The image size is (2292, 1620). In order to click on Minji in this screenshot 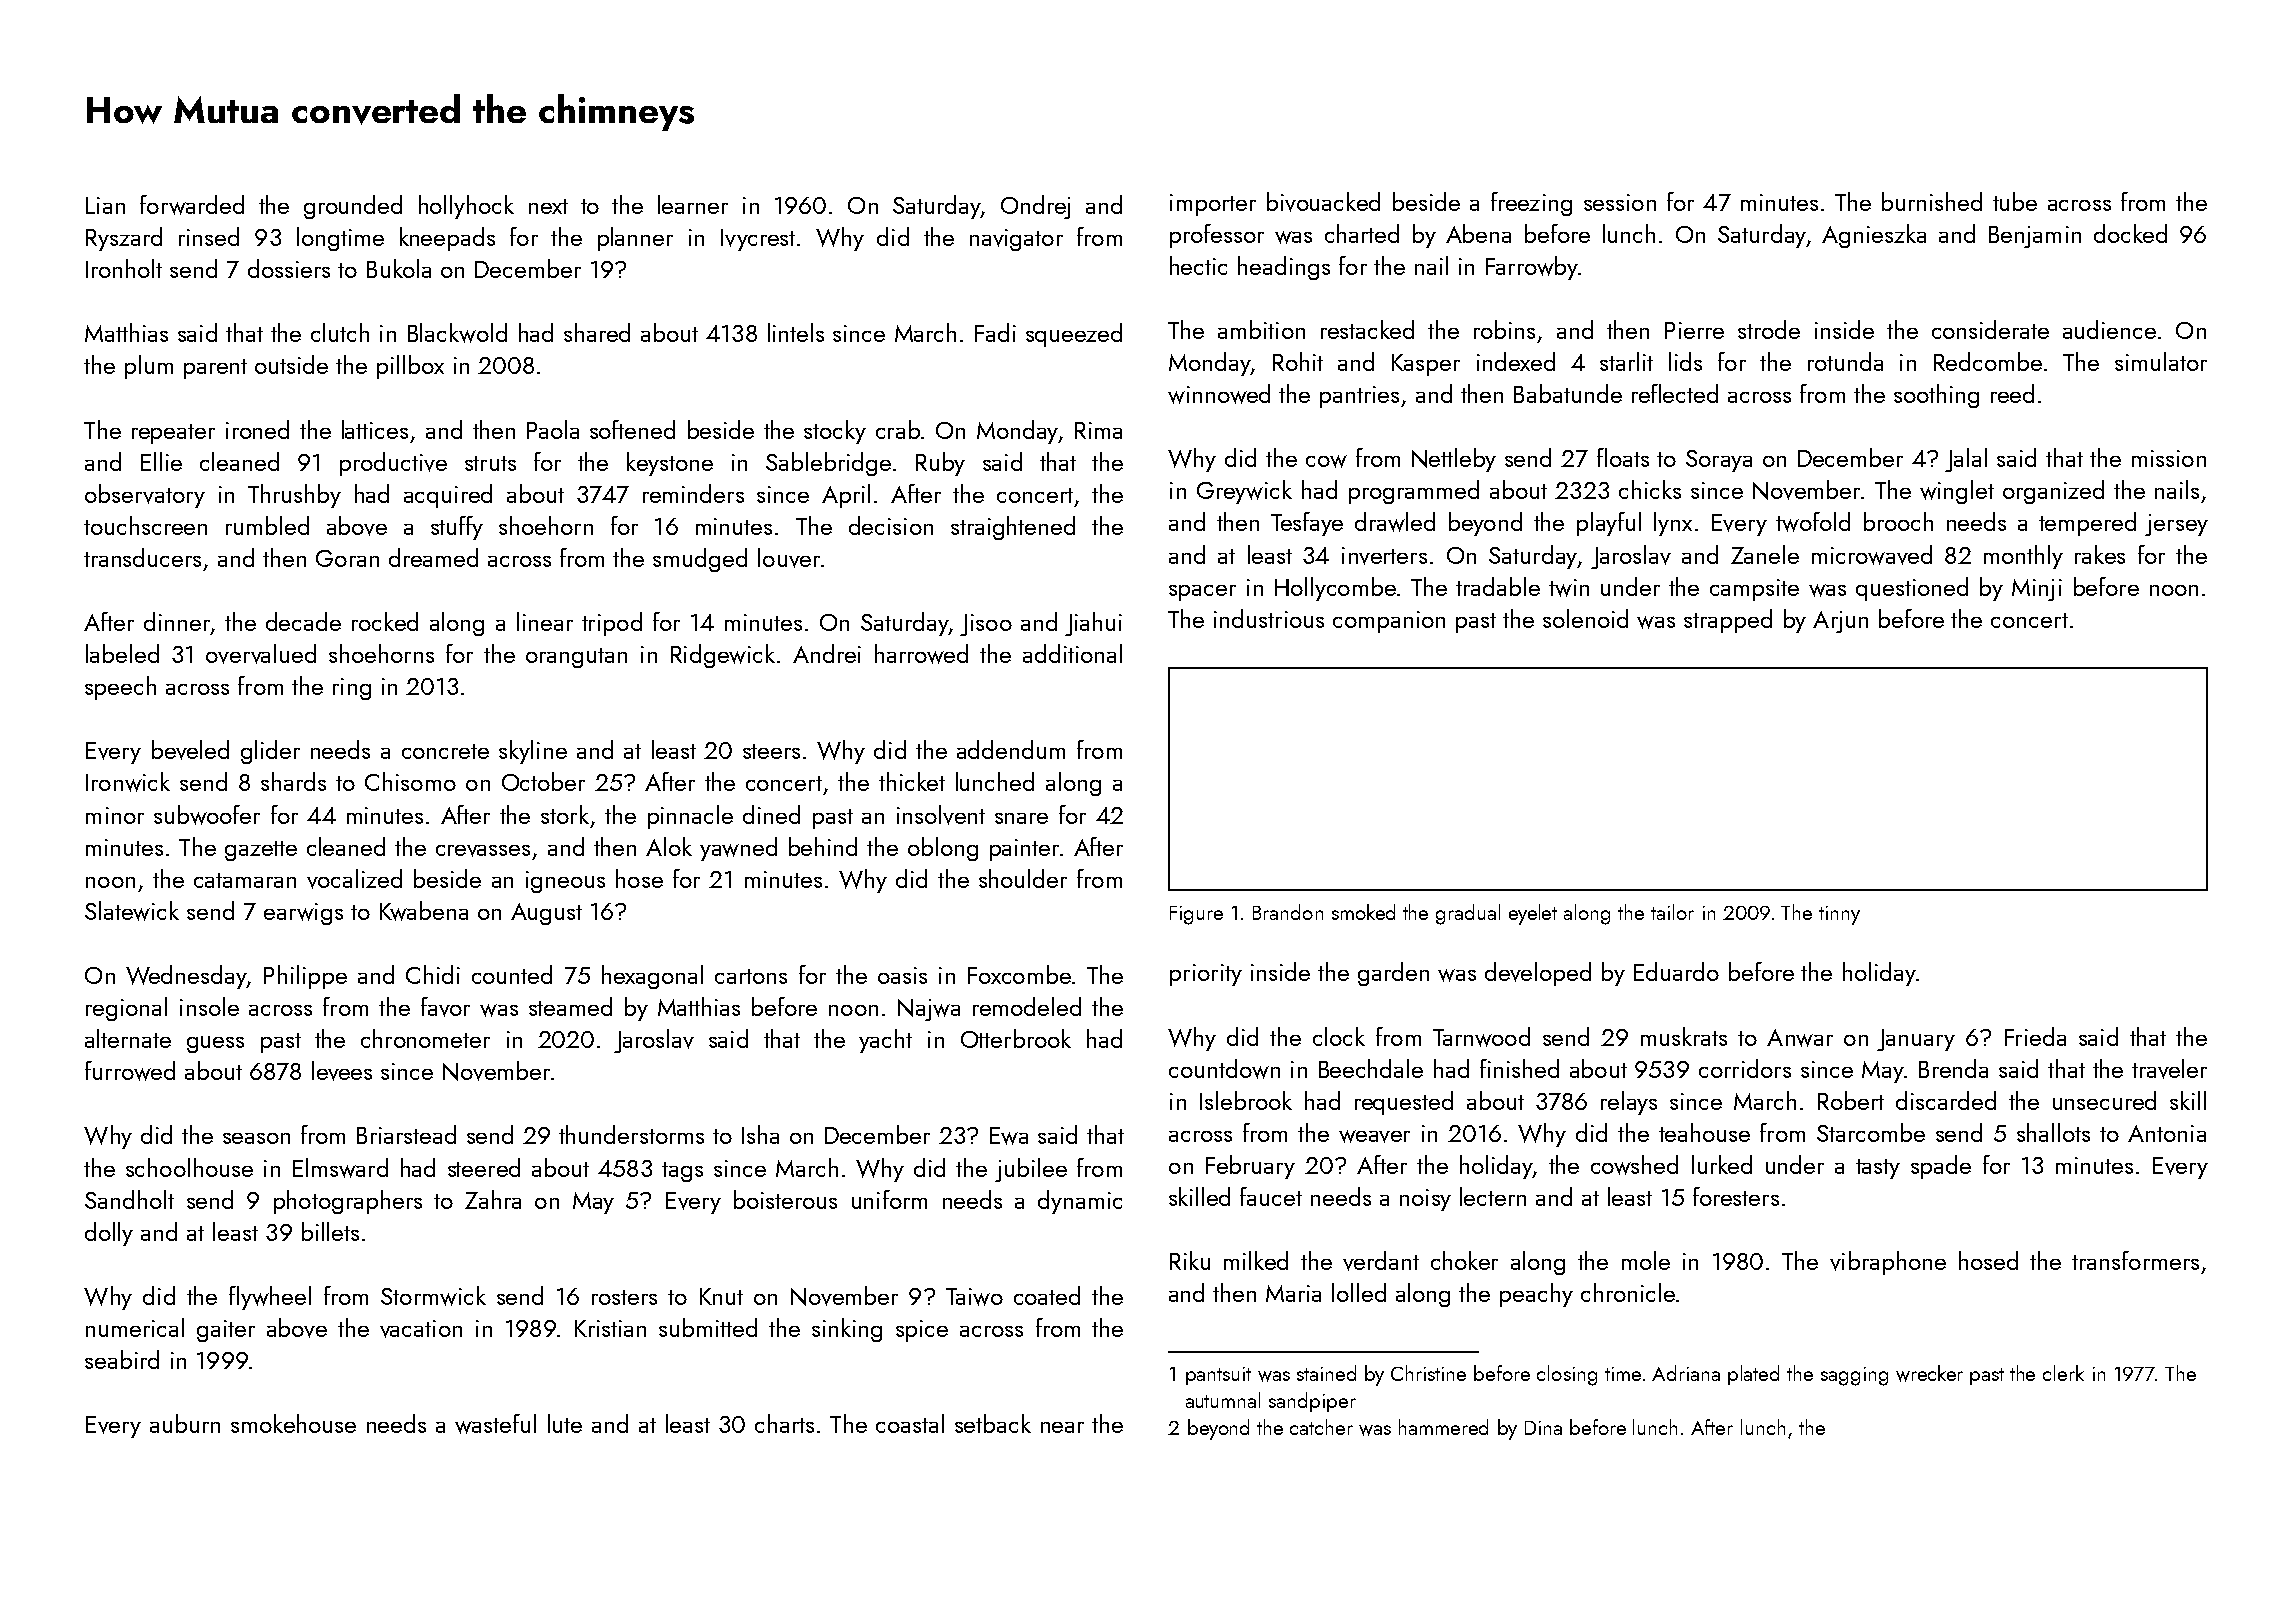, I will do `click(2037, 590)`.
